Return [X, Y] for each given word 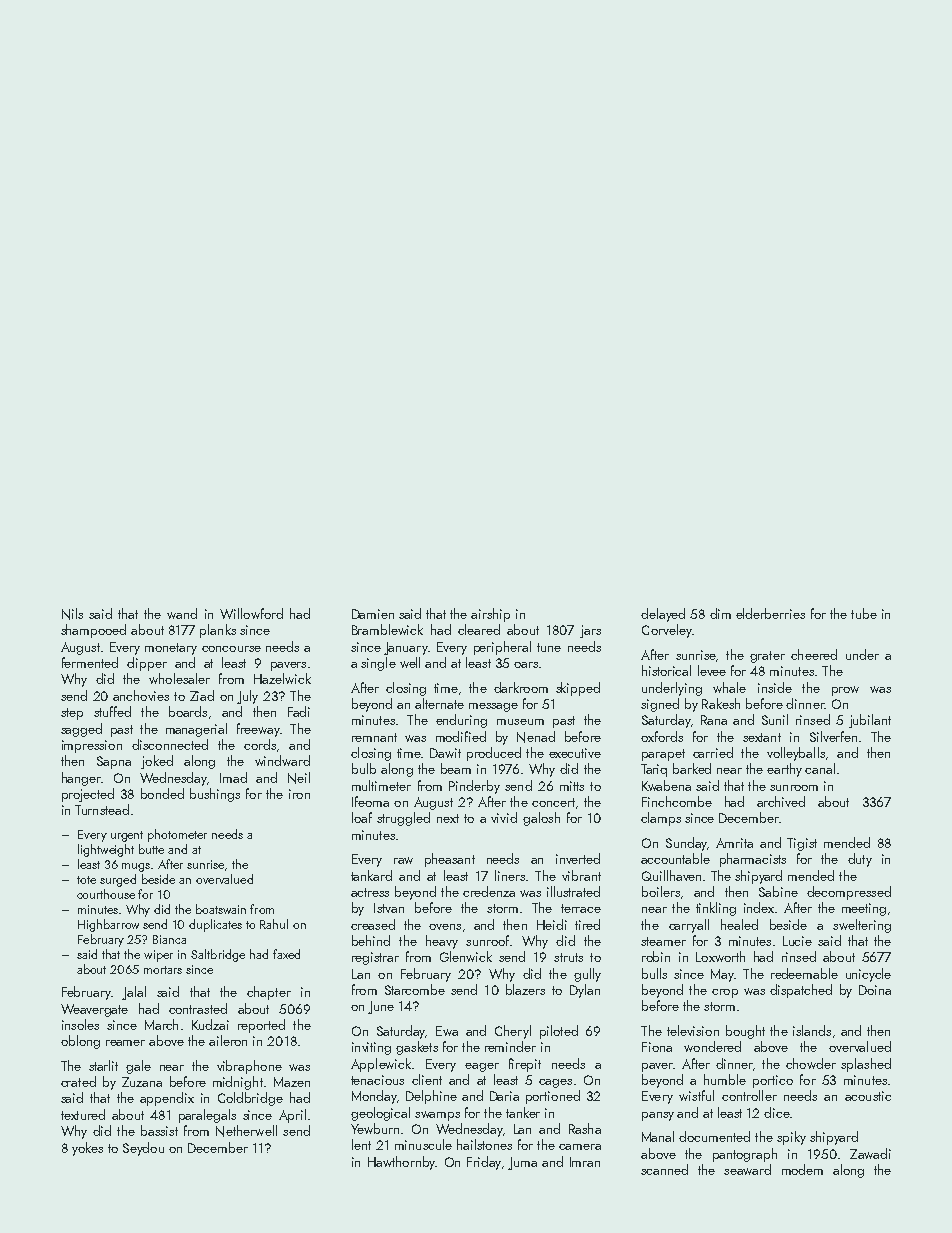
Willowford [251, 613]
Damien [373, 614]
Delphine [431, 1097]
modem [802, 1169]
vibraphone [249, 1067]
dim [720, 613]
